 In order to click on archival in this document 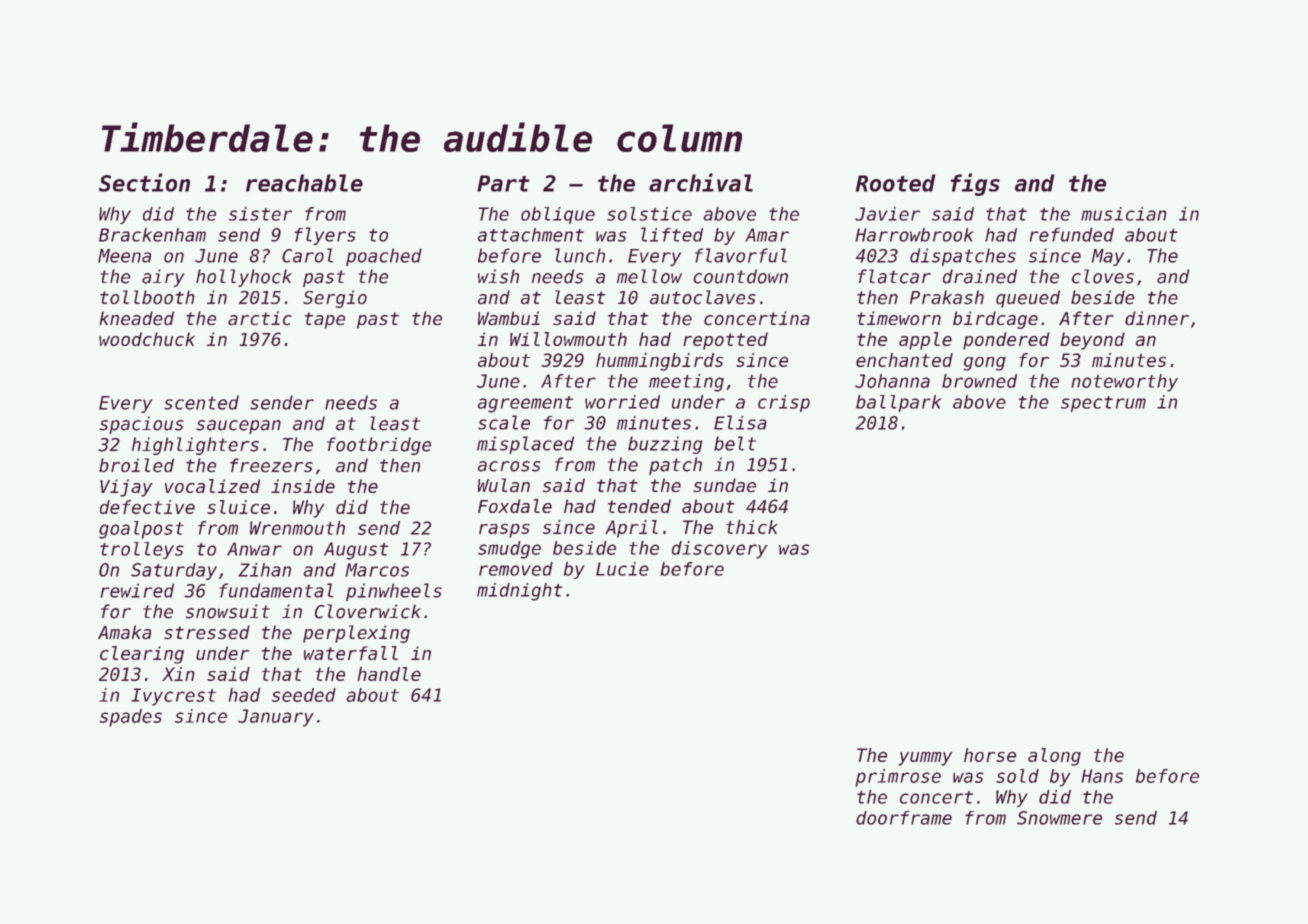, I will do `click(701, 182)`.
